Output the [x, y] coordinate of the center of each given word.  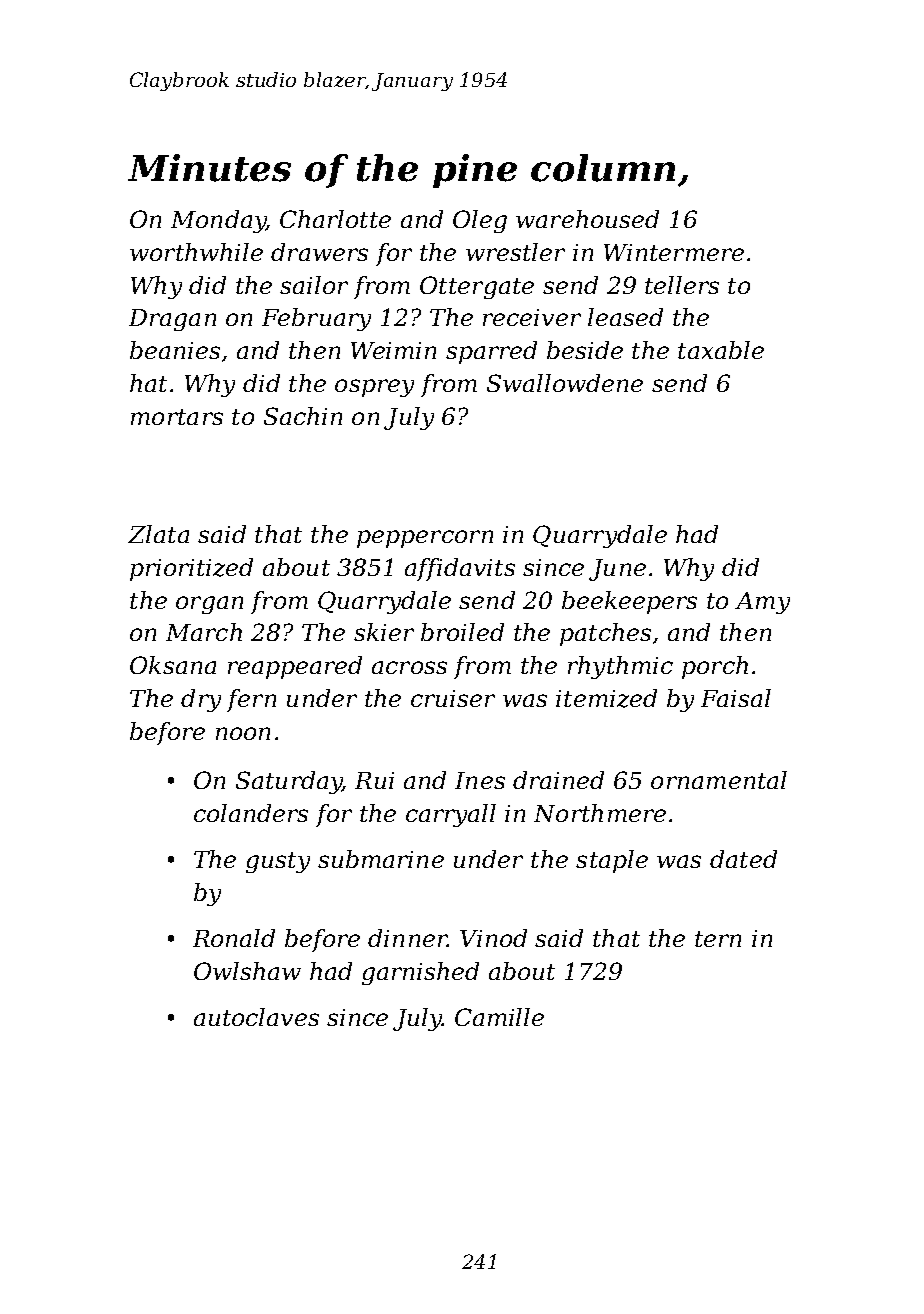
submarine [381, 859]
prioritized [191, 569]
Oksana [173, 665]
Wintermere [674, 252]
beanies [175, 350]
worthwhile [196, 252]
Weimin [393, 350]
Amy [762, 603]
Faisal [736, 698]
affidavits [460, 569]
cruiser [453, 698]
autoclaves [256, 1017]
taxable [721, 350]
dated [743, 859]
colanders [251, 813]
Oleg [480, 221]
